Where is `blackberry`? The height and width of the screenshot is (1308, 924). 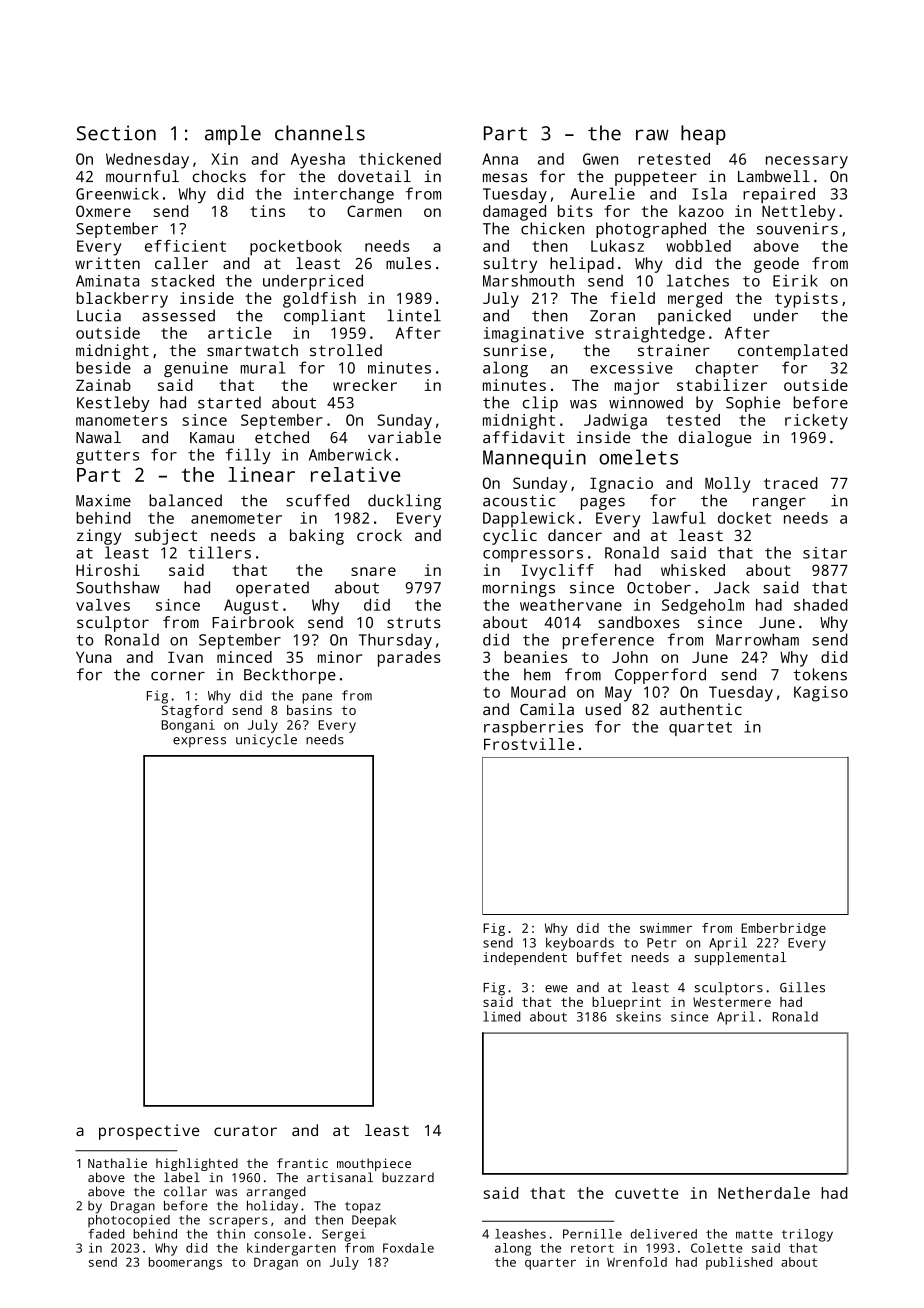 blackberry is located at coordinates (122, 300).
